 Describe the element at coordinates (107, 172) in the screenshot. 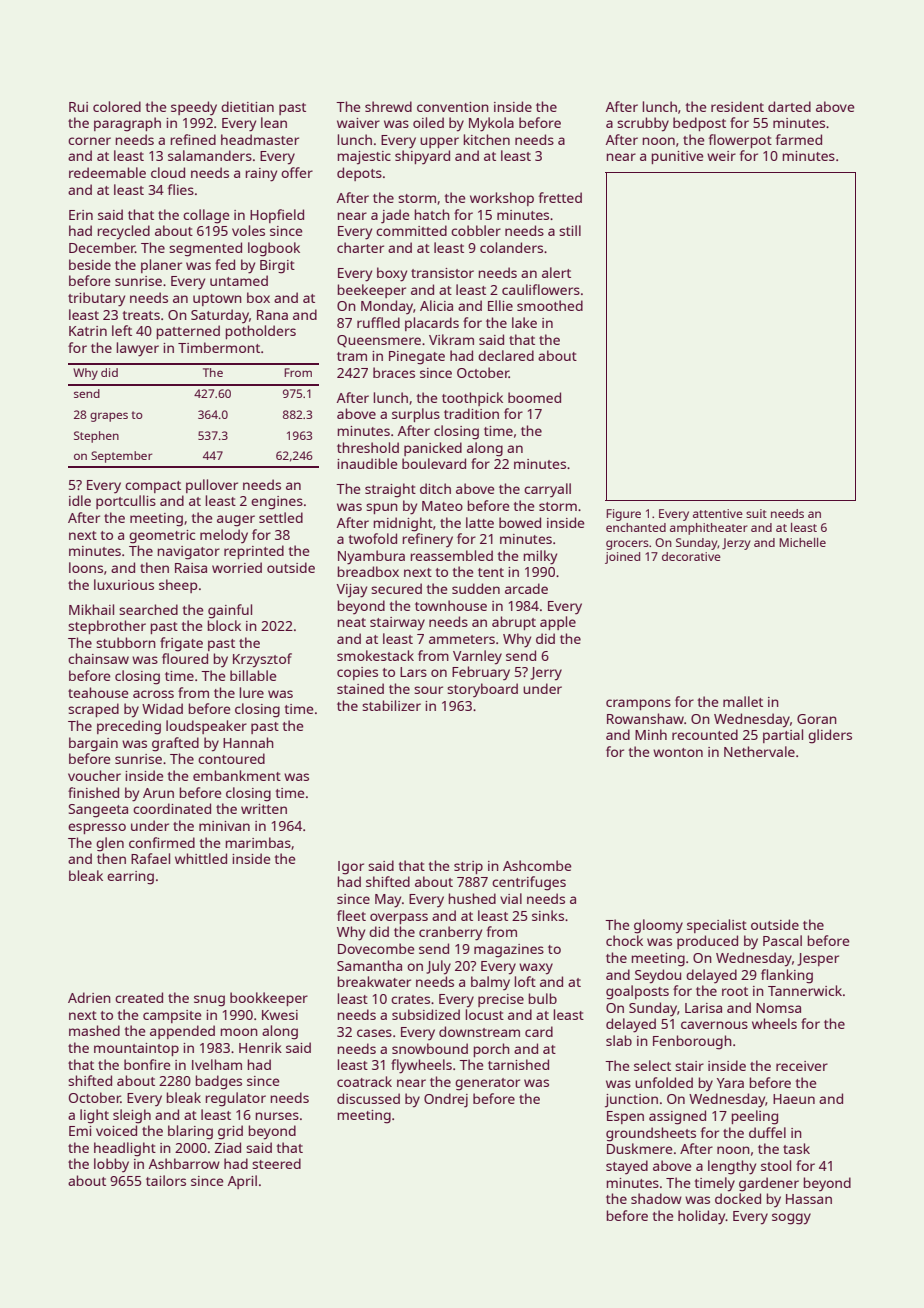

I see `redeemable` at that location.
